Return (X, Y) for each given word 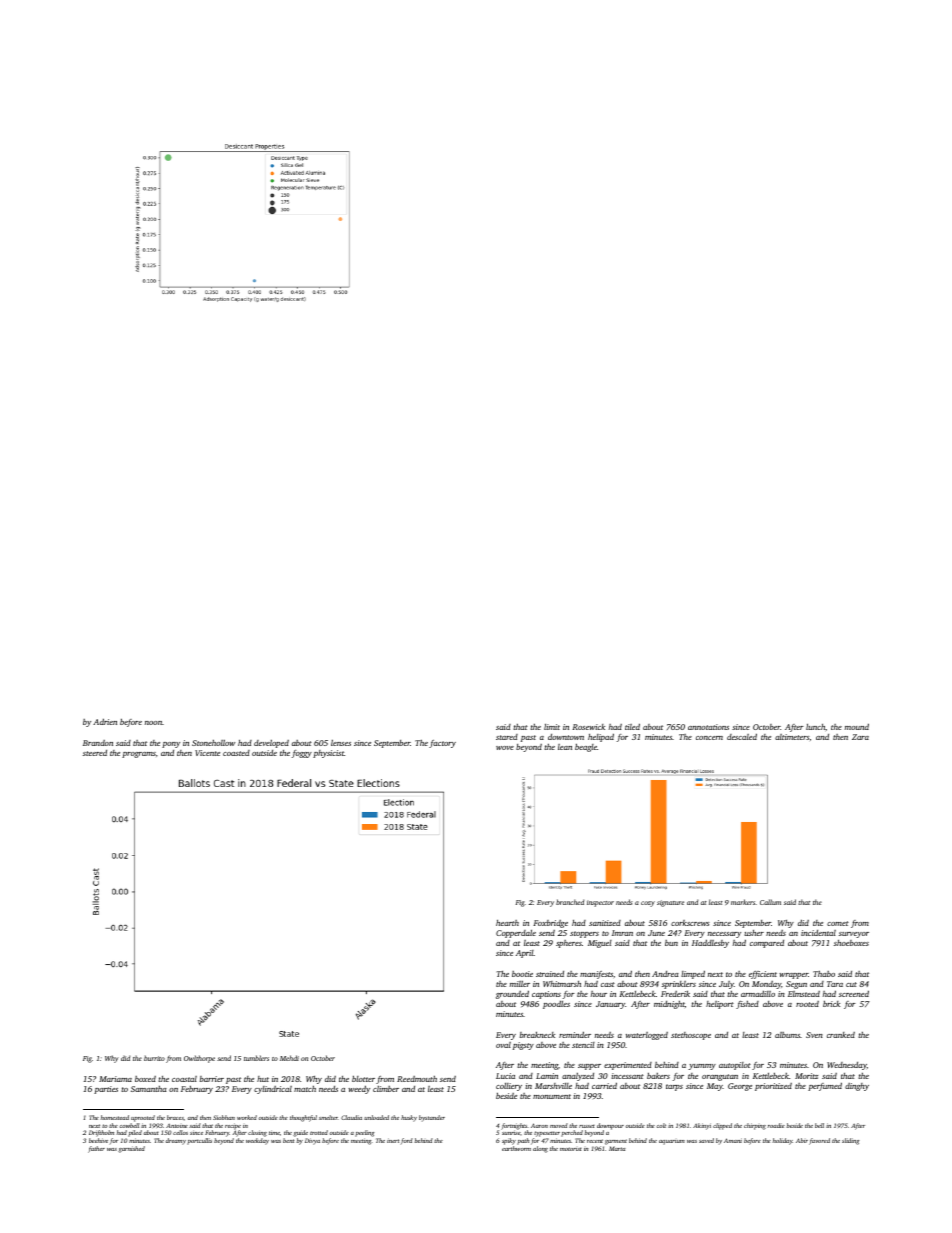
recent (595, 1141)
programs (139, 755)
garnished (131, 1149)
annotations (708, 727)
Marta (617, 1148)
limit (552, 727)
